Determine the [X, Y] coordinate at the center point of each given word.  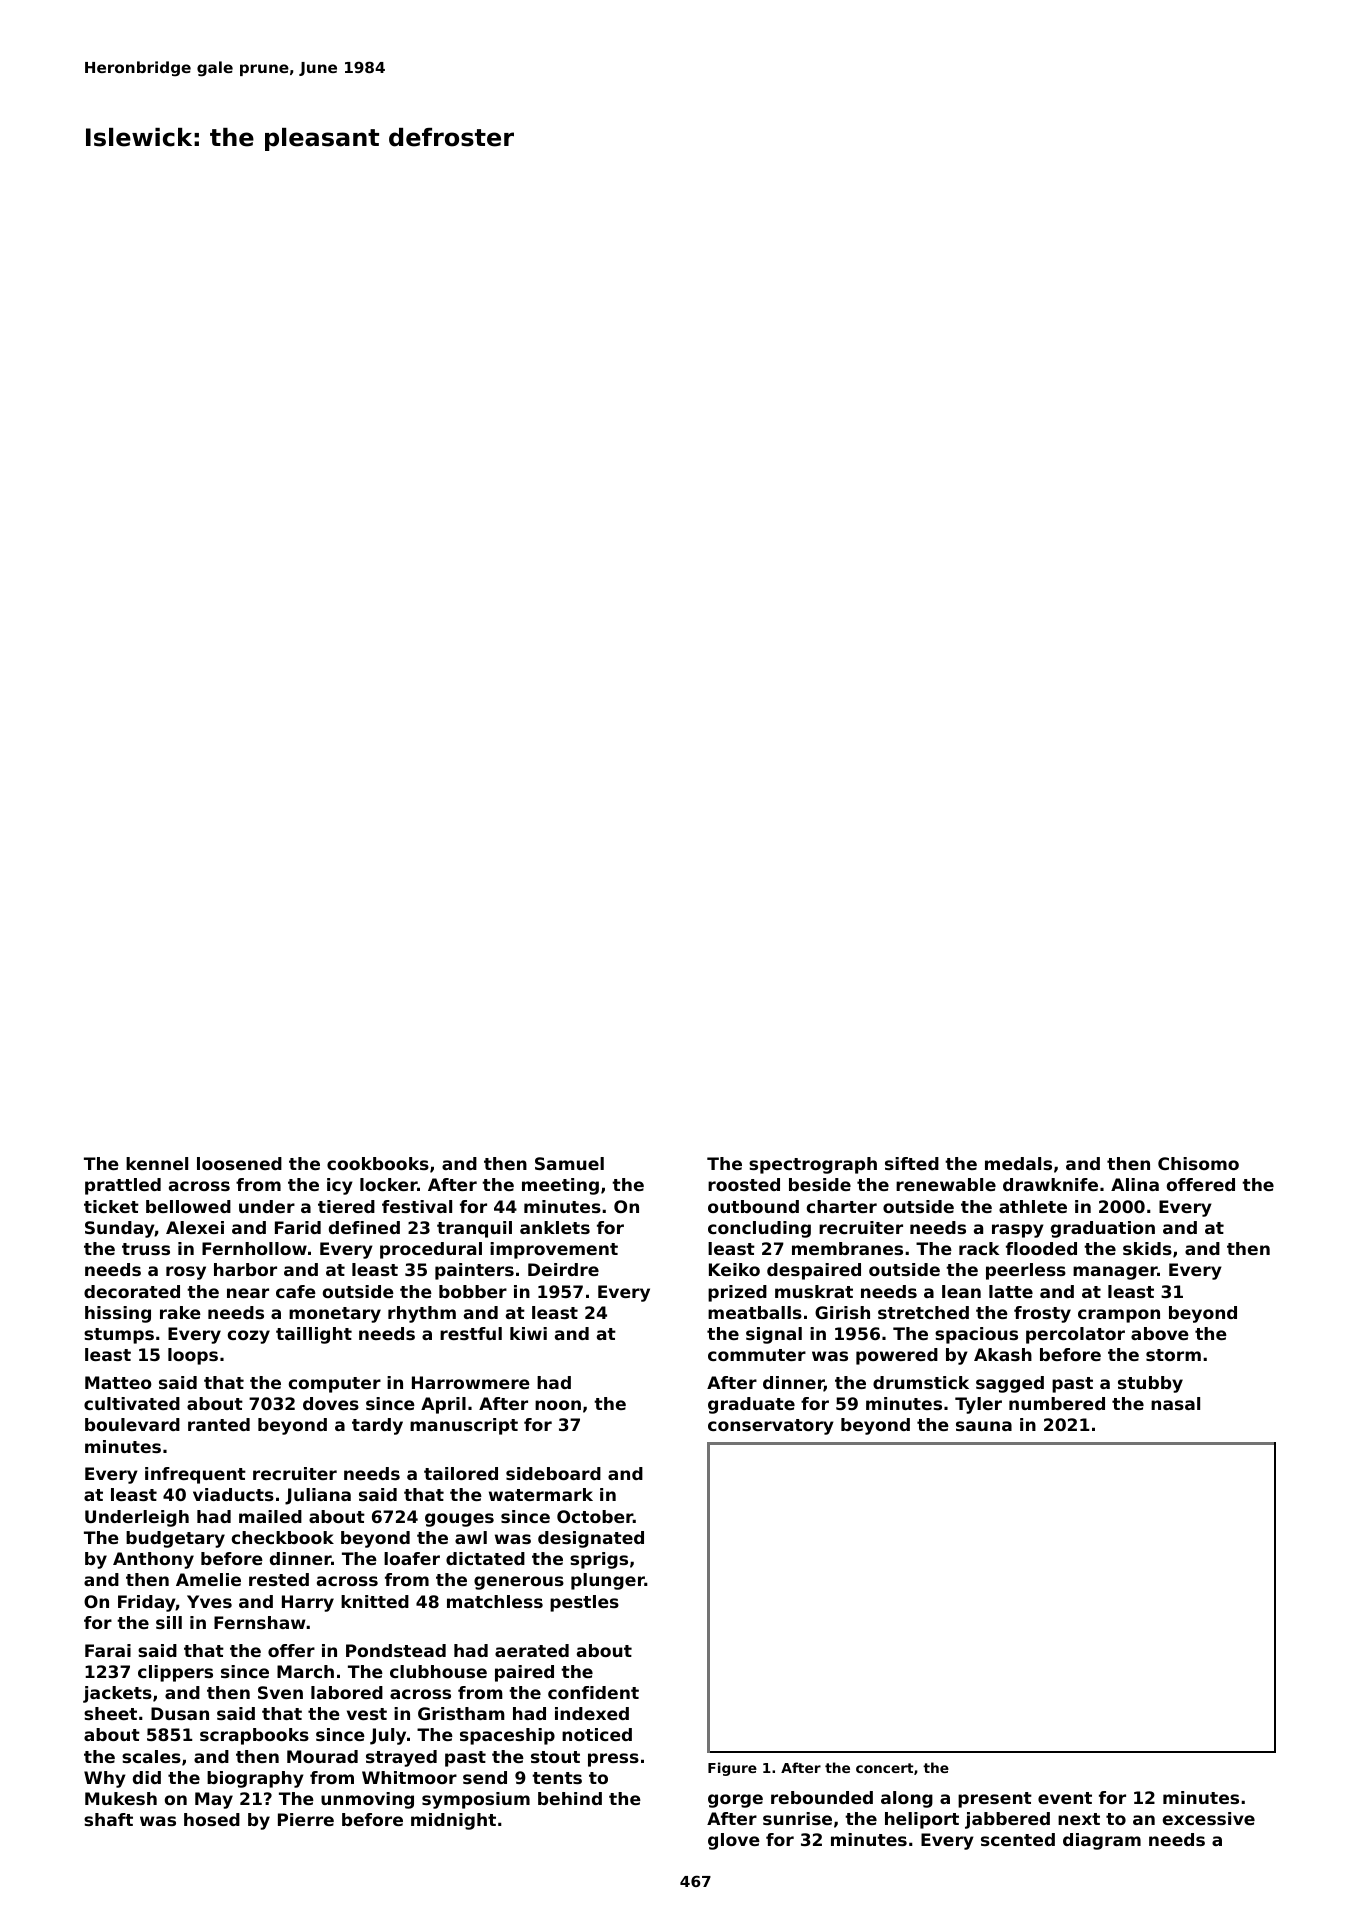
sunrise [797, 1818]
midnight [453, 1821]
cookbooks [378, 1163]
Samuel [569, 1163]
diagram [1102, 1841]
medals [1018, 1163]
